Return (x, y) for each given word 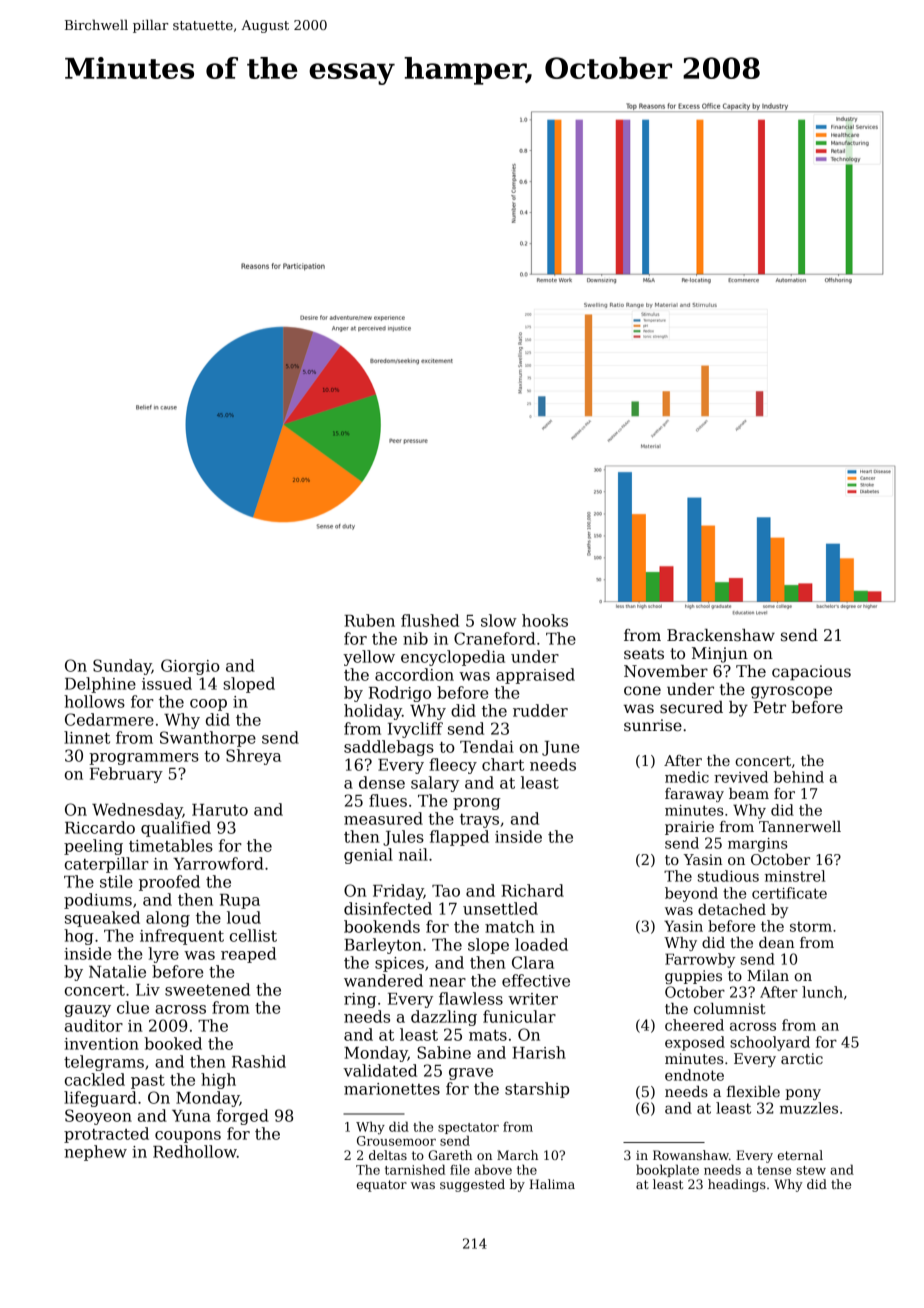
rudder (540, 710)
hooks (545, 620)
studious (728, 876)
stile (116, 881)
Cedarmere (109, 719)
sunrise (653, 725)
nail (413, 854)
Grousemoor (396, 1141)
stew (811, 1170)
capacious (811, 673)
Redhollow (195, 1151)
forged (243, 1117)
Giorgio (190, 667)
